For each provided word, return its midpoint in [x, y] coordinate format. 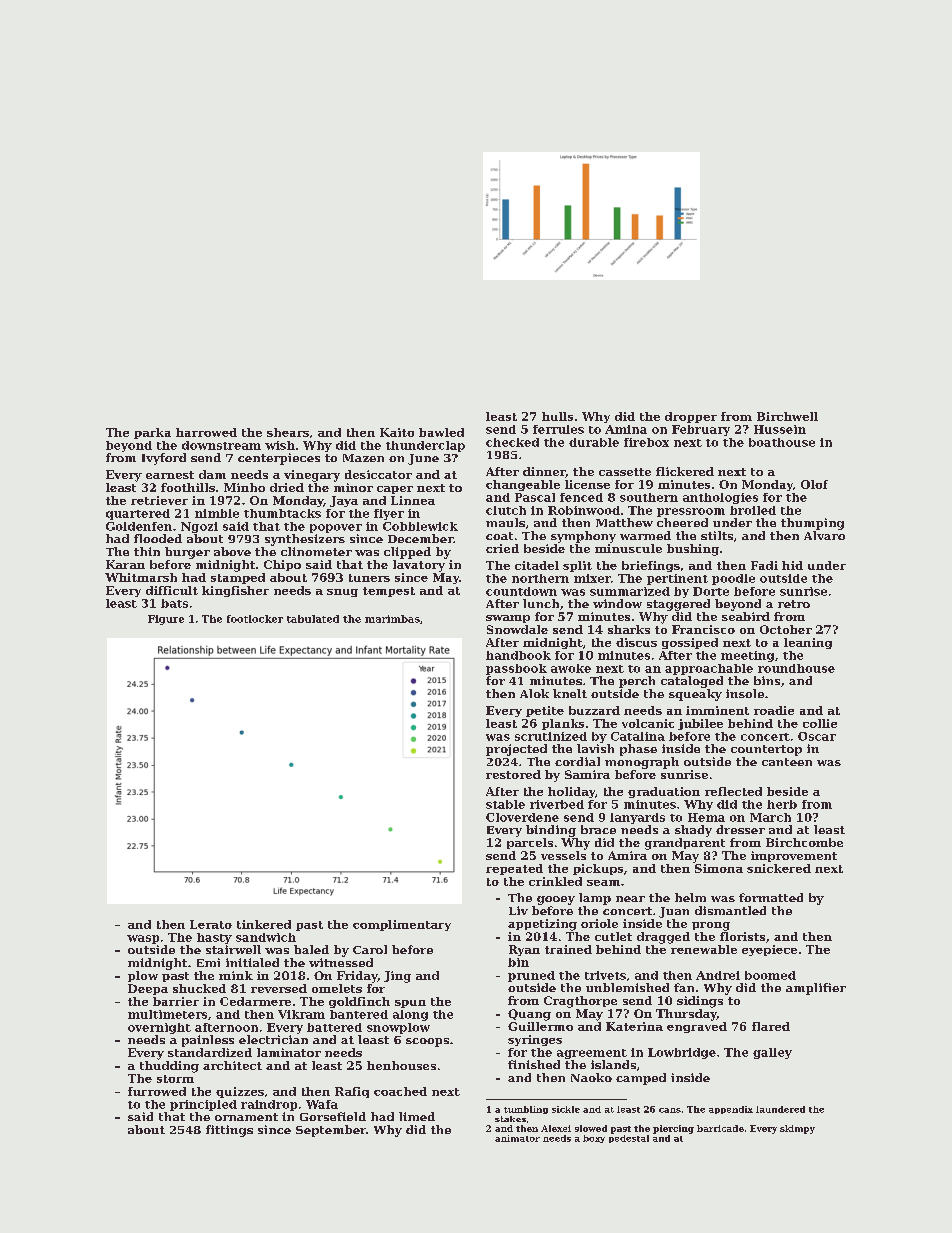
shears [288, 432]
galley [772, 1053]
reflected [733, 791]
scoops [427, 1042]
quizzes [240, 1092]
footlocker [255, 619]
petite [545, 711]
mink [236, 975]
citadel [537, 565]
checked [512, 442]
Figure [166, 620]
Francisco [703, 629]
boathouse [782, 442]
